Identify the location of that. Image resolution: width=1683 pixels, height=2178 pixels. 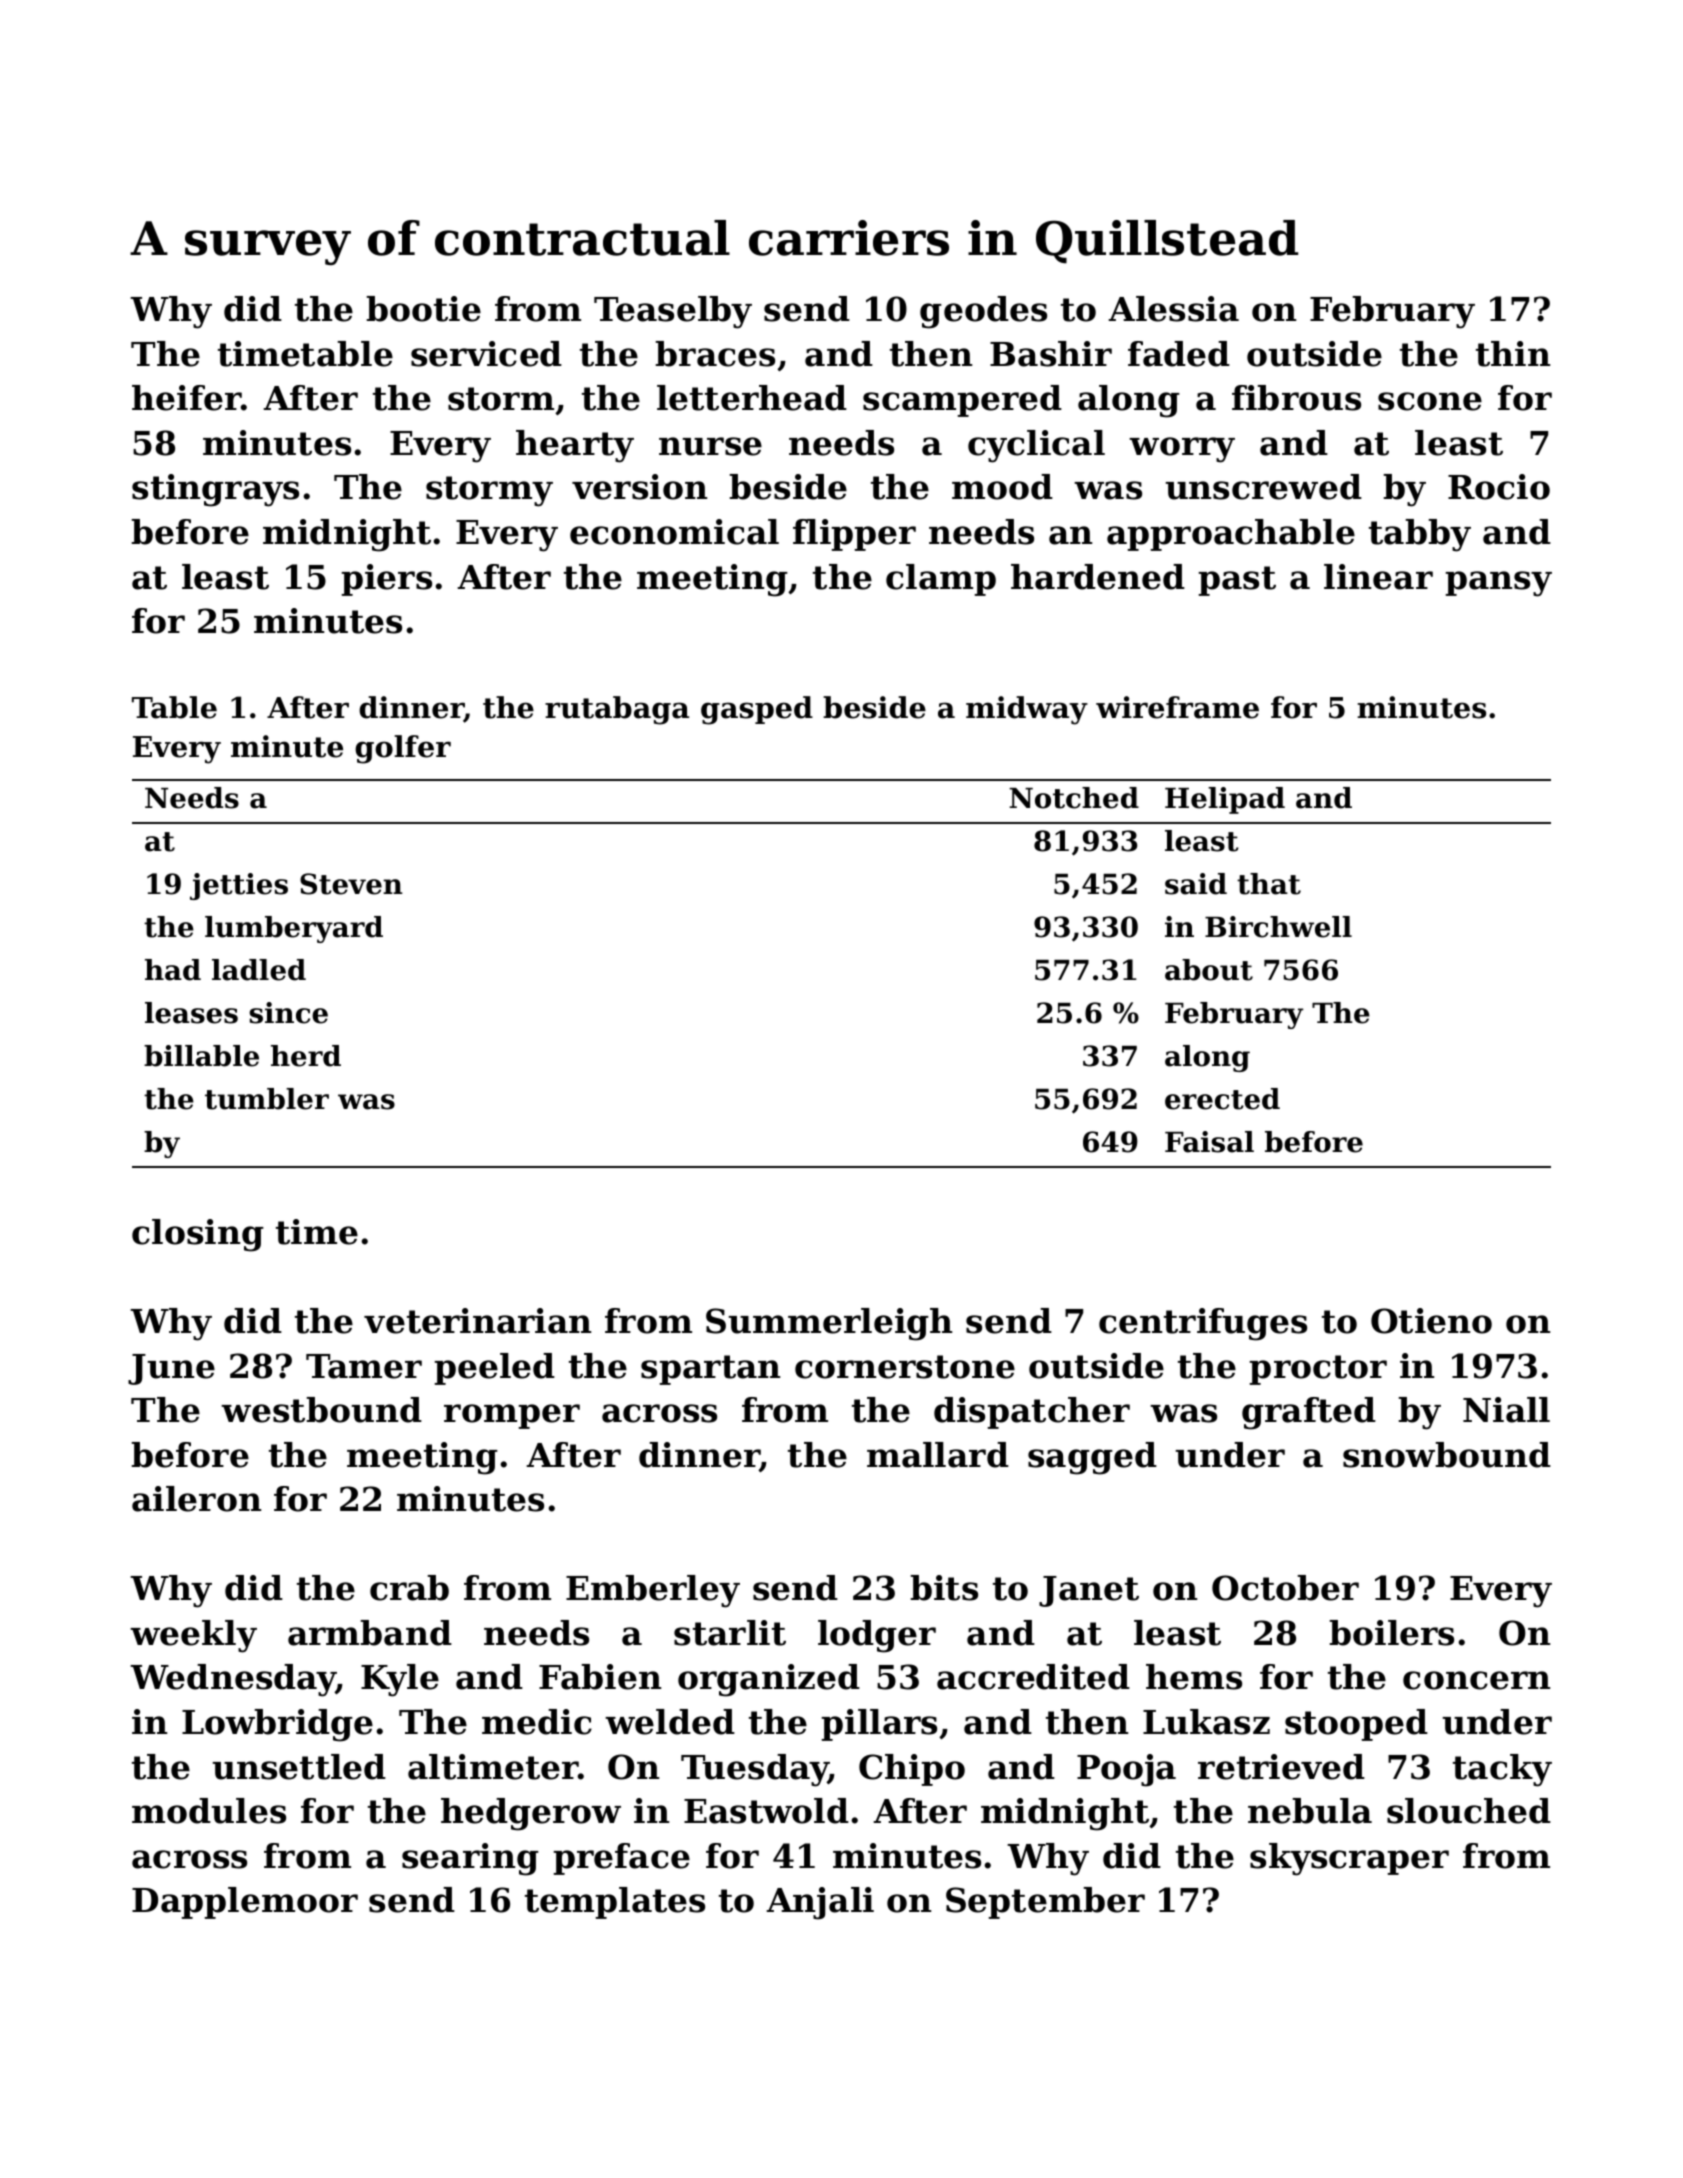
(1269, 884).
